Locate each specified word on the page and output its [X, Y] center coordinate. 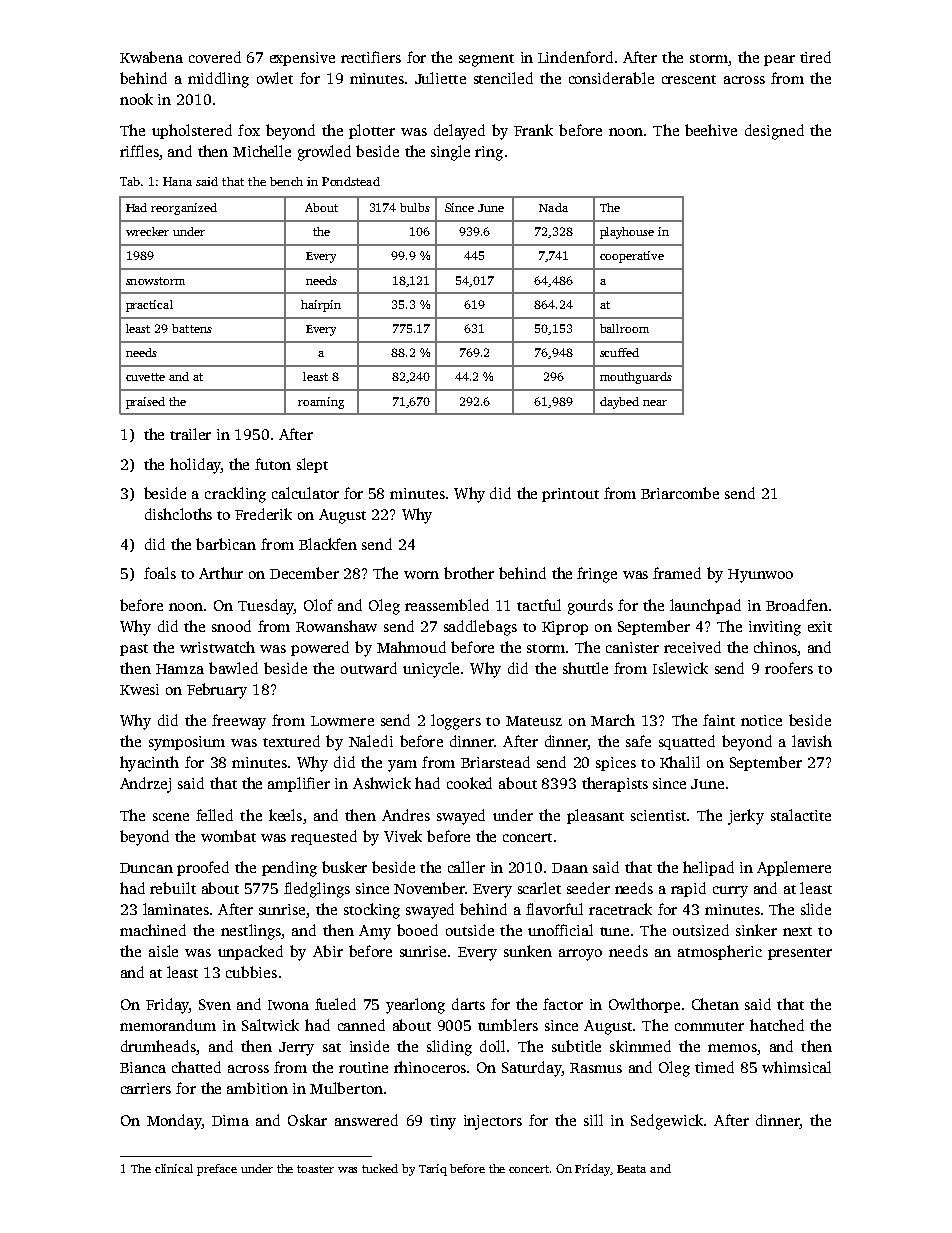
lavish [812, 741]
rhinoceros [430, 1067]
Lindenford [575, 57]
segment [486, 60]
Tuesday [266, 607]
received [692, 647]
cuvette [145, 377]
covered [215, 57]
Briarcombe [680, 493]
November [429, 888]
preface [217, 1170]
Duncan [146, 868]
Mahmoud [411, 647]
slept [312, 465]
